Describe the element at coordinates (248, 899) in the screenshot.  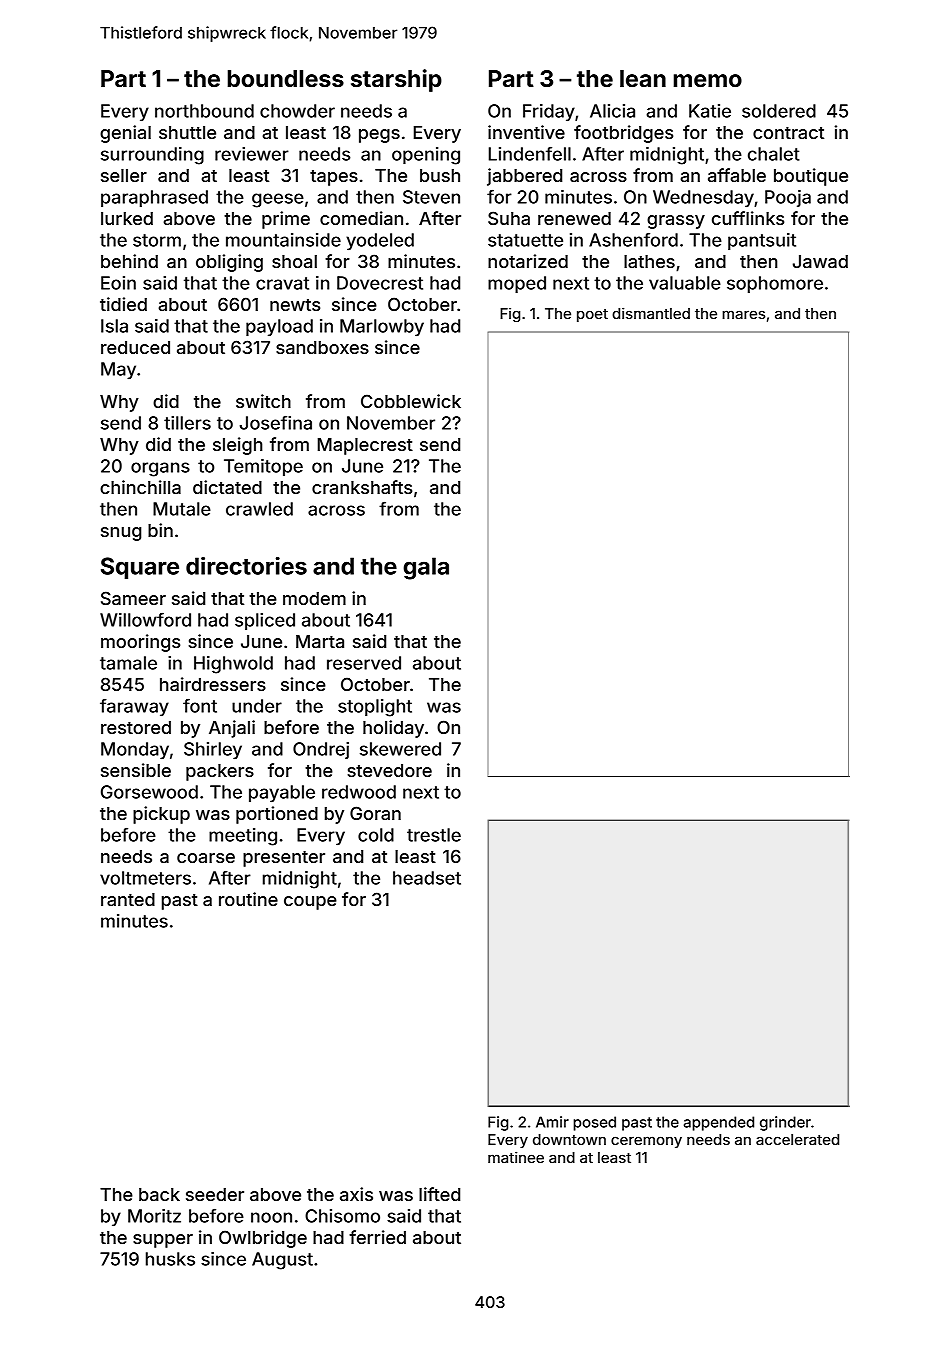
I see `routine` at that location.
